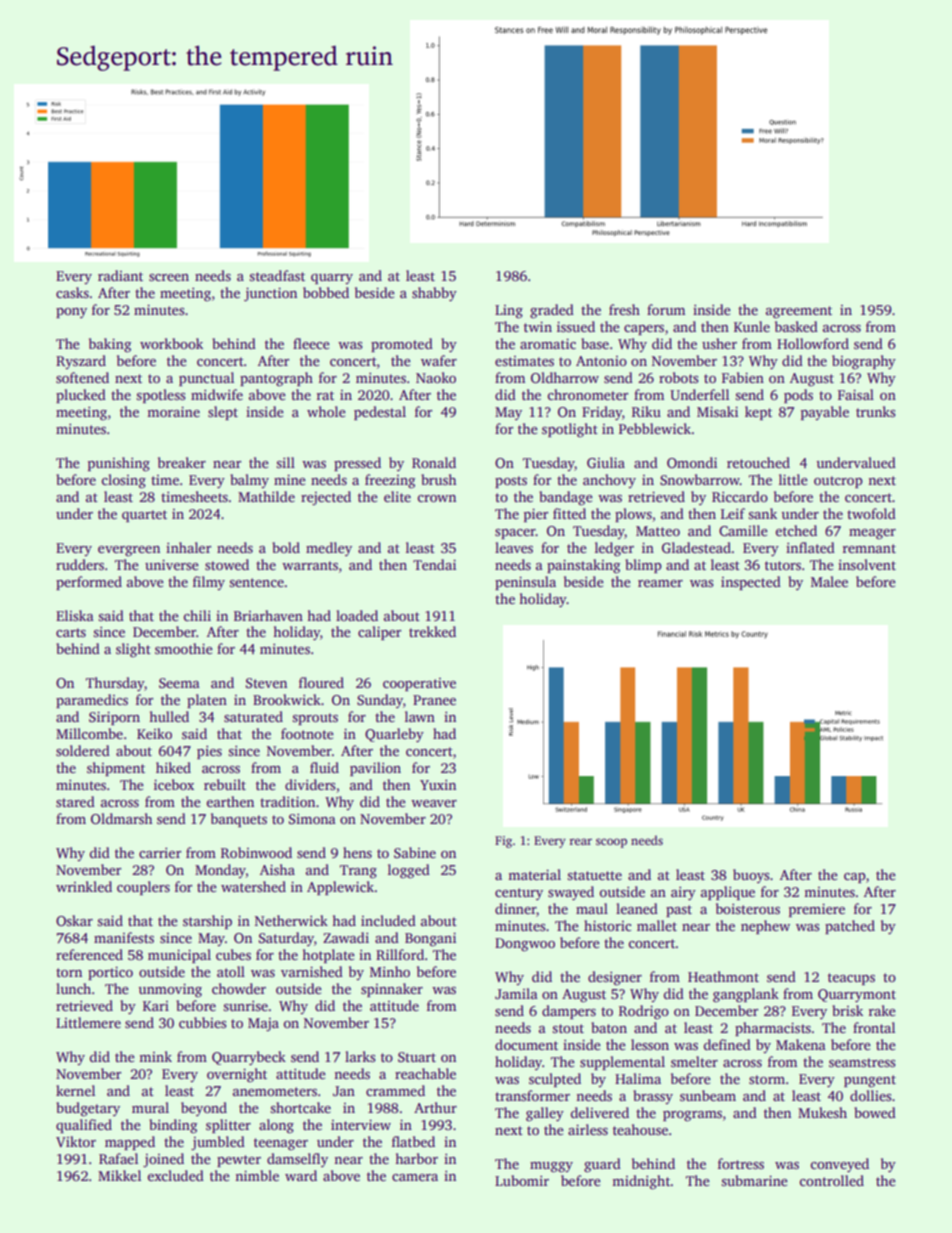 This document has height=1233, width=952. Describe the element at coordinates (155, 1056) in the document. I see `mink` at that location.
